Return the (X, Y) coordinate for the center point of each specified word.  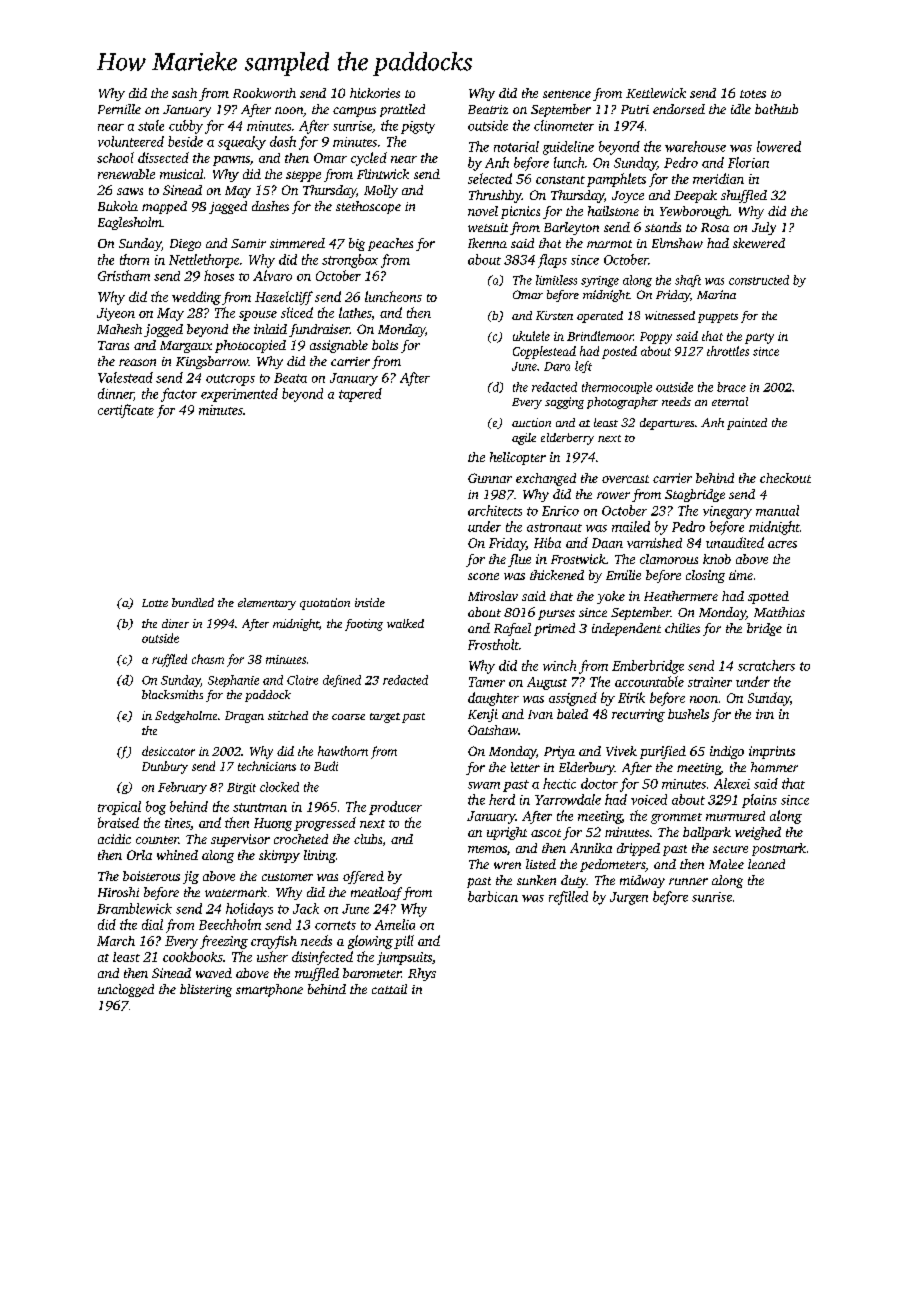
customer (287, 877)
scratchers (766, 665)
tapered (360, 395)
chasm (208, 659)
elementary (267, 604)
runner (688, 881)
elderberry (567, 439)
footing (364, 625)
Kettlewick (656, 93)
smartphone (269, 990)
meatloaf (376, 893)
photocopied (250, 346)
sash (184, 93)
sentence (567, 94)
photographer (622, 403)
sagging (564, 403)
